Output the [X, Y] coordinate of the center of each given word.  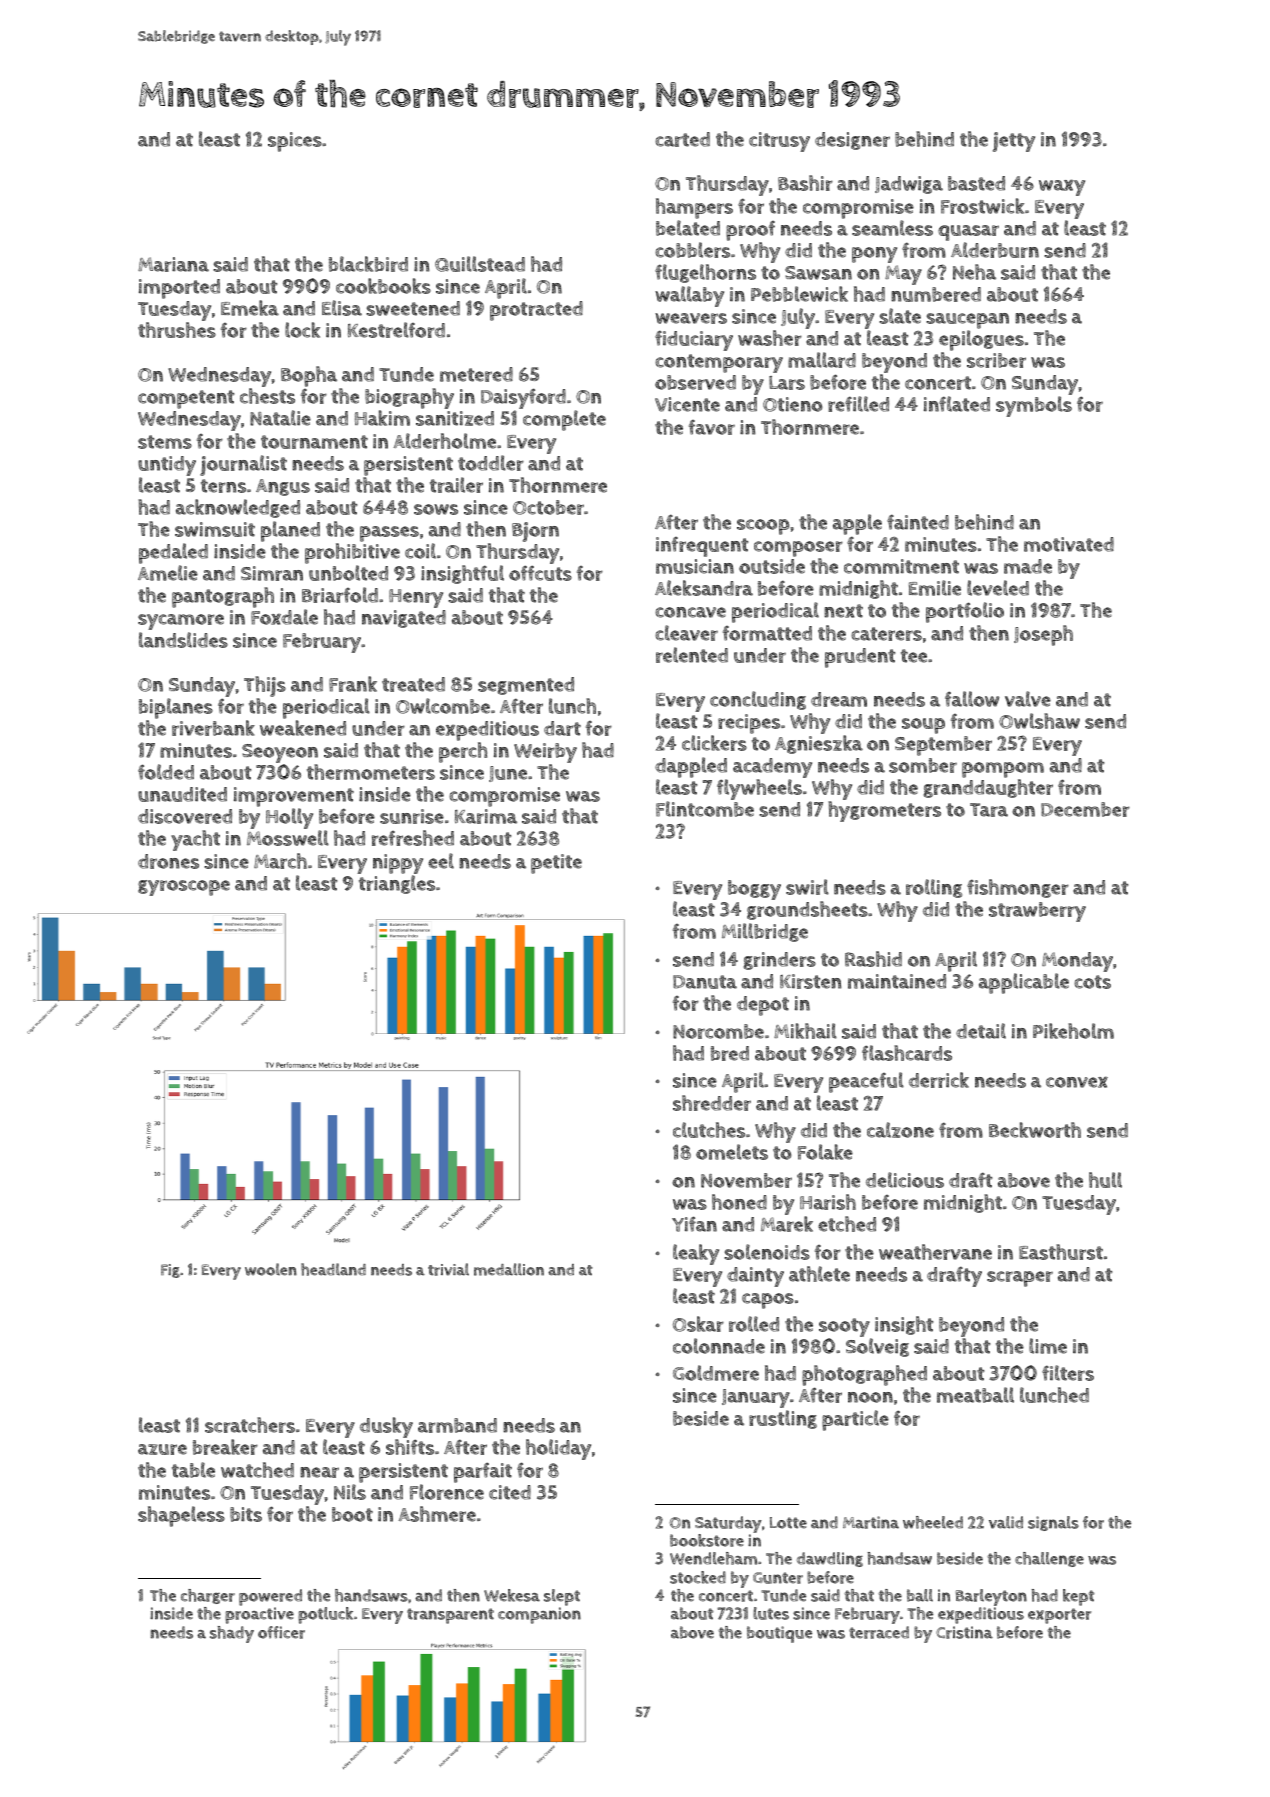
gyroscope [184, 888]
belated [688, 228]
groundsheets [807, 910]
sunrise [412, 816]
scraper [1020, 1279]
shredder [712, 1103]
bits [246, 1514]
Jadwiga [909, 185]
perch [463, 752]
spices [295, 142]
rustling [783, 1419]
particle [855, 1420]
